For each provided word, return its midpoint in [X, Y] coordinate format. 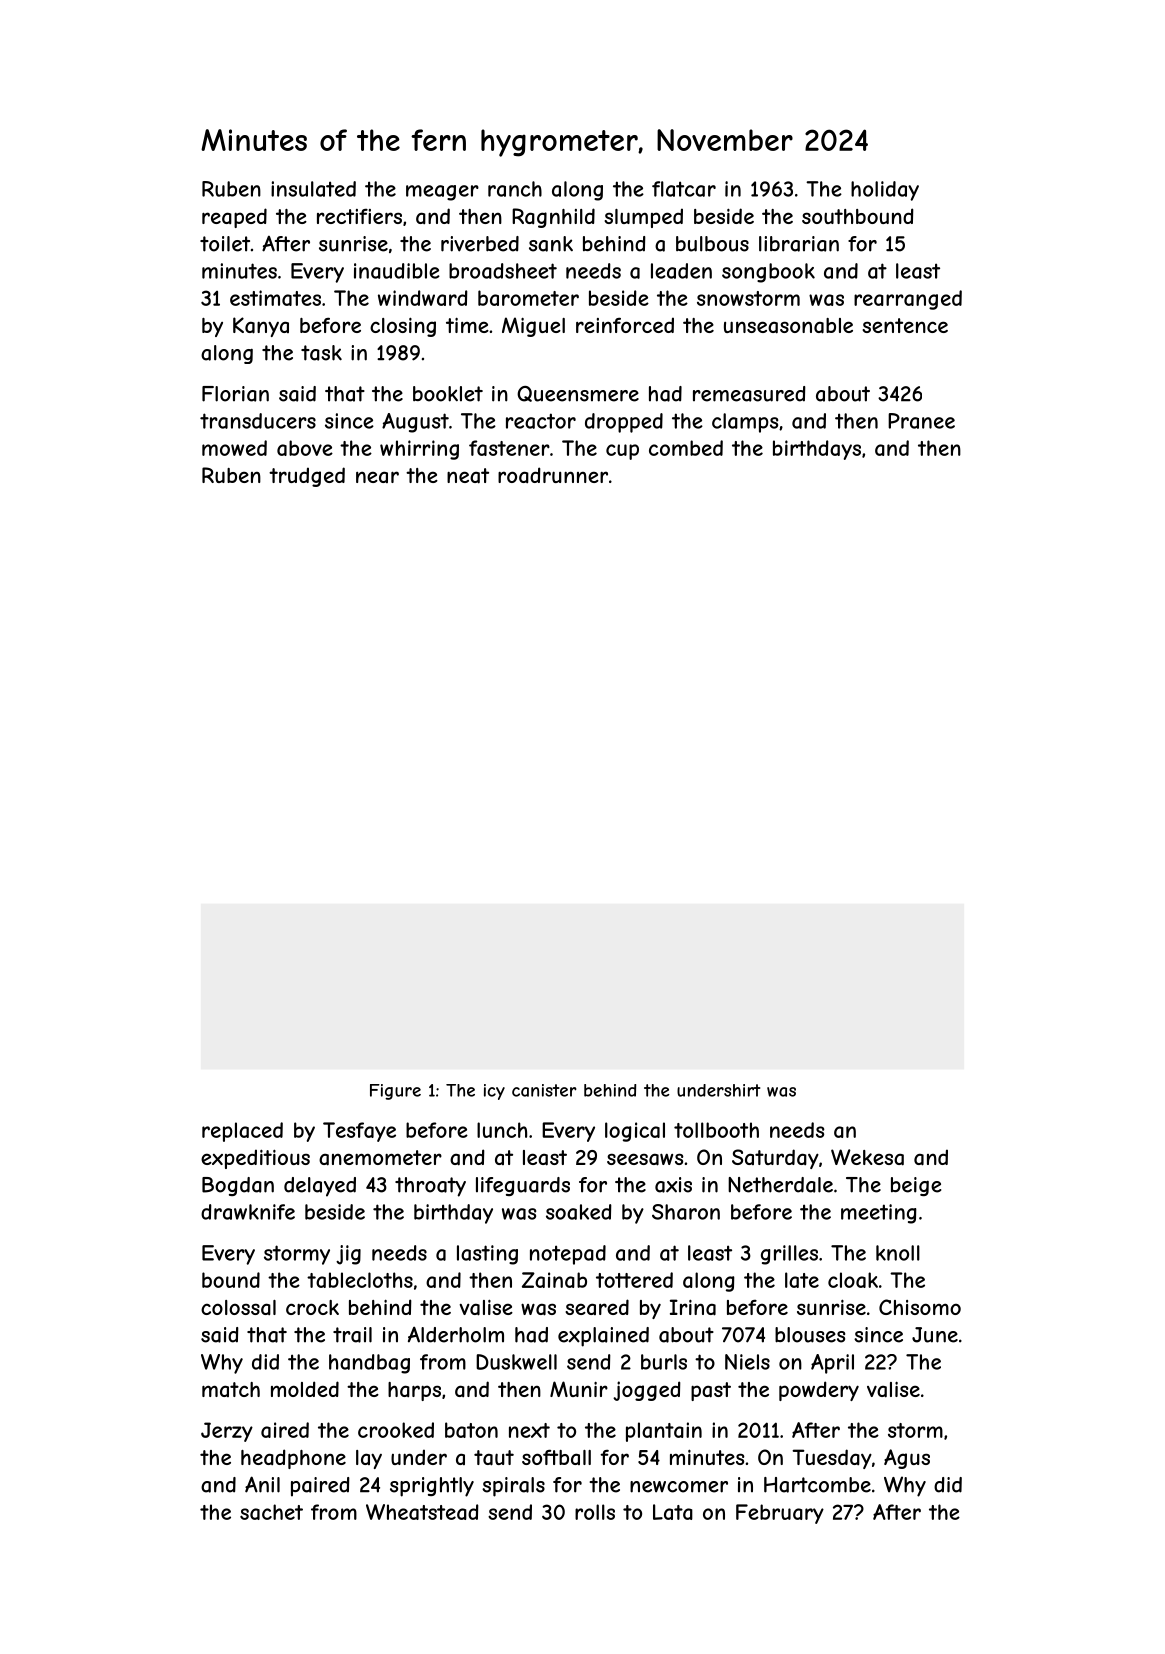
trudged [307, 477]
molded [305, 1389]
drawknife [248, 1212]
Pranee [921, 421]
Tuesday [832, 1459]
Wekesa [867, 1157]
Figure [395, 1092]
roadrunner [553, 475]
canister [544, 1090]
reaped [234, 218]
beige [916, 1186]
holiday [885, 191]
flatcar [684, 189]
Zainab [554, 1280]
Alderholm [456, 1334]
